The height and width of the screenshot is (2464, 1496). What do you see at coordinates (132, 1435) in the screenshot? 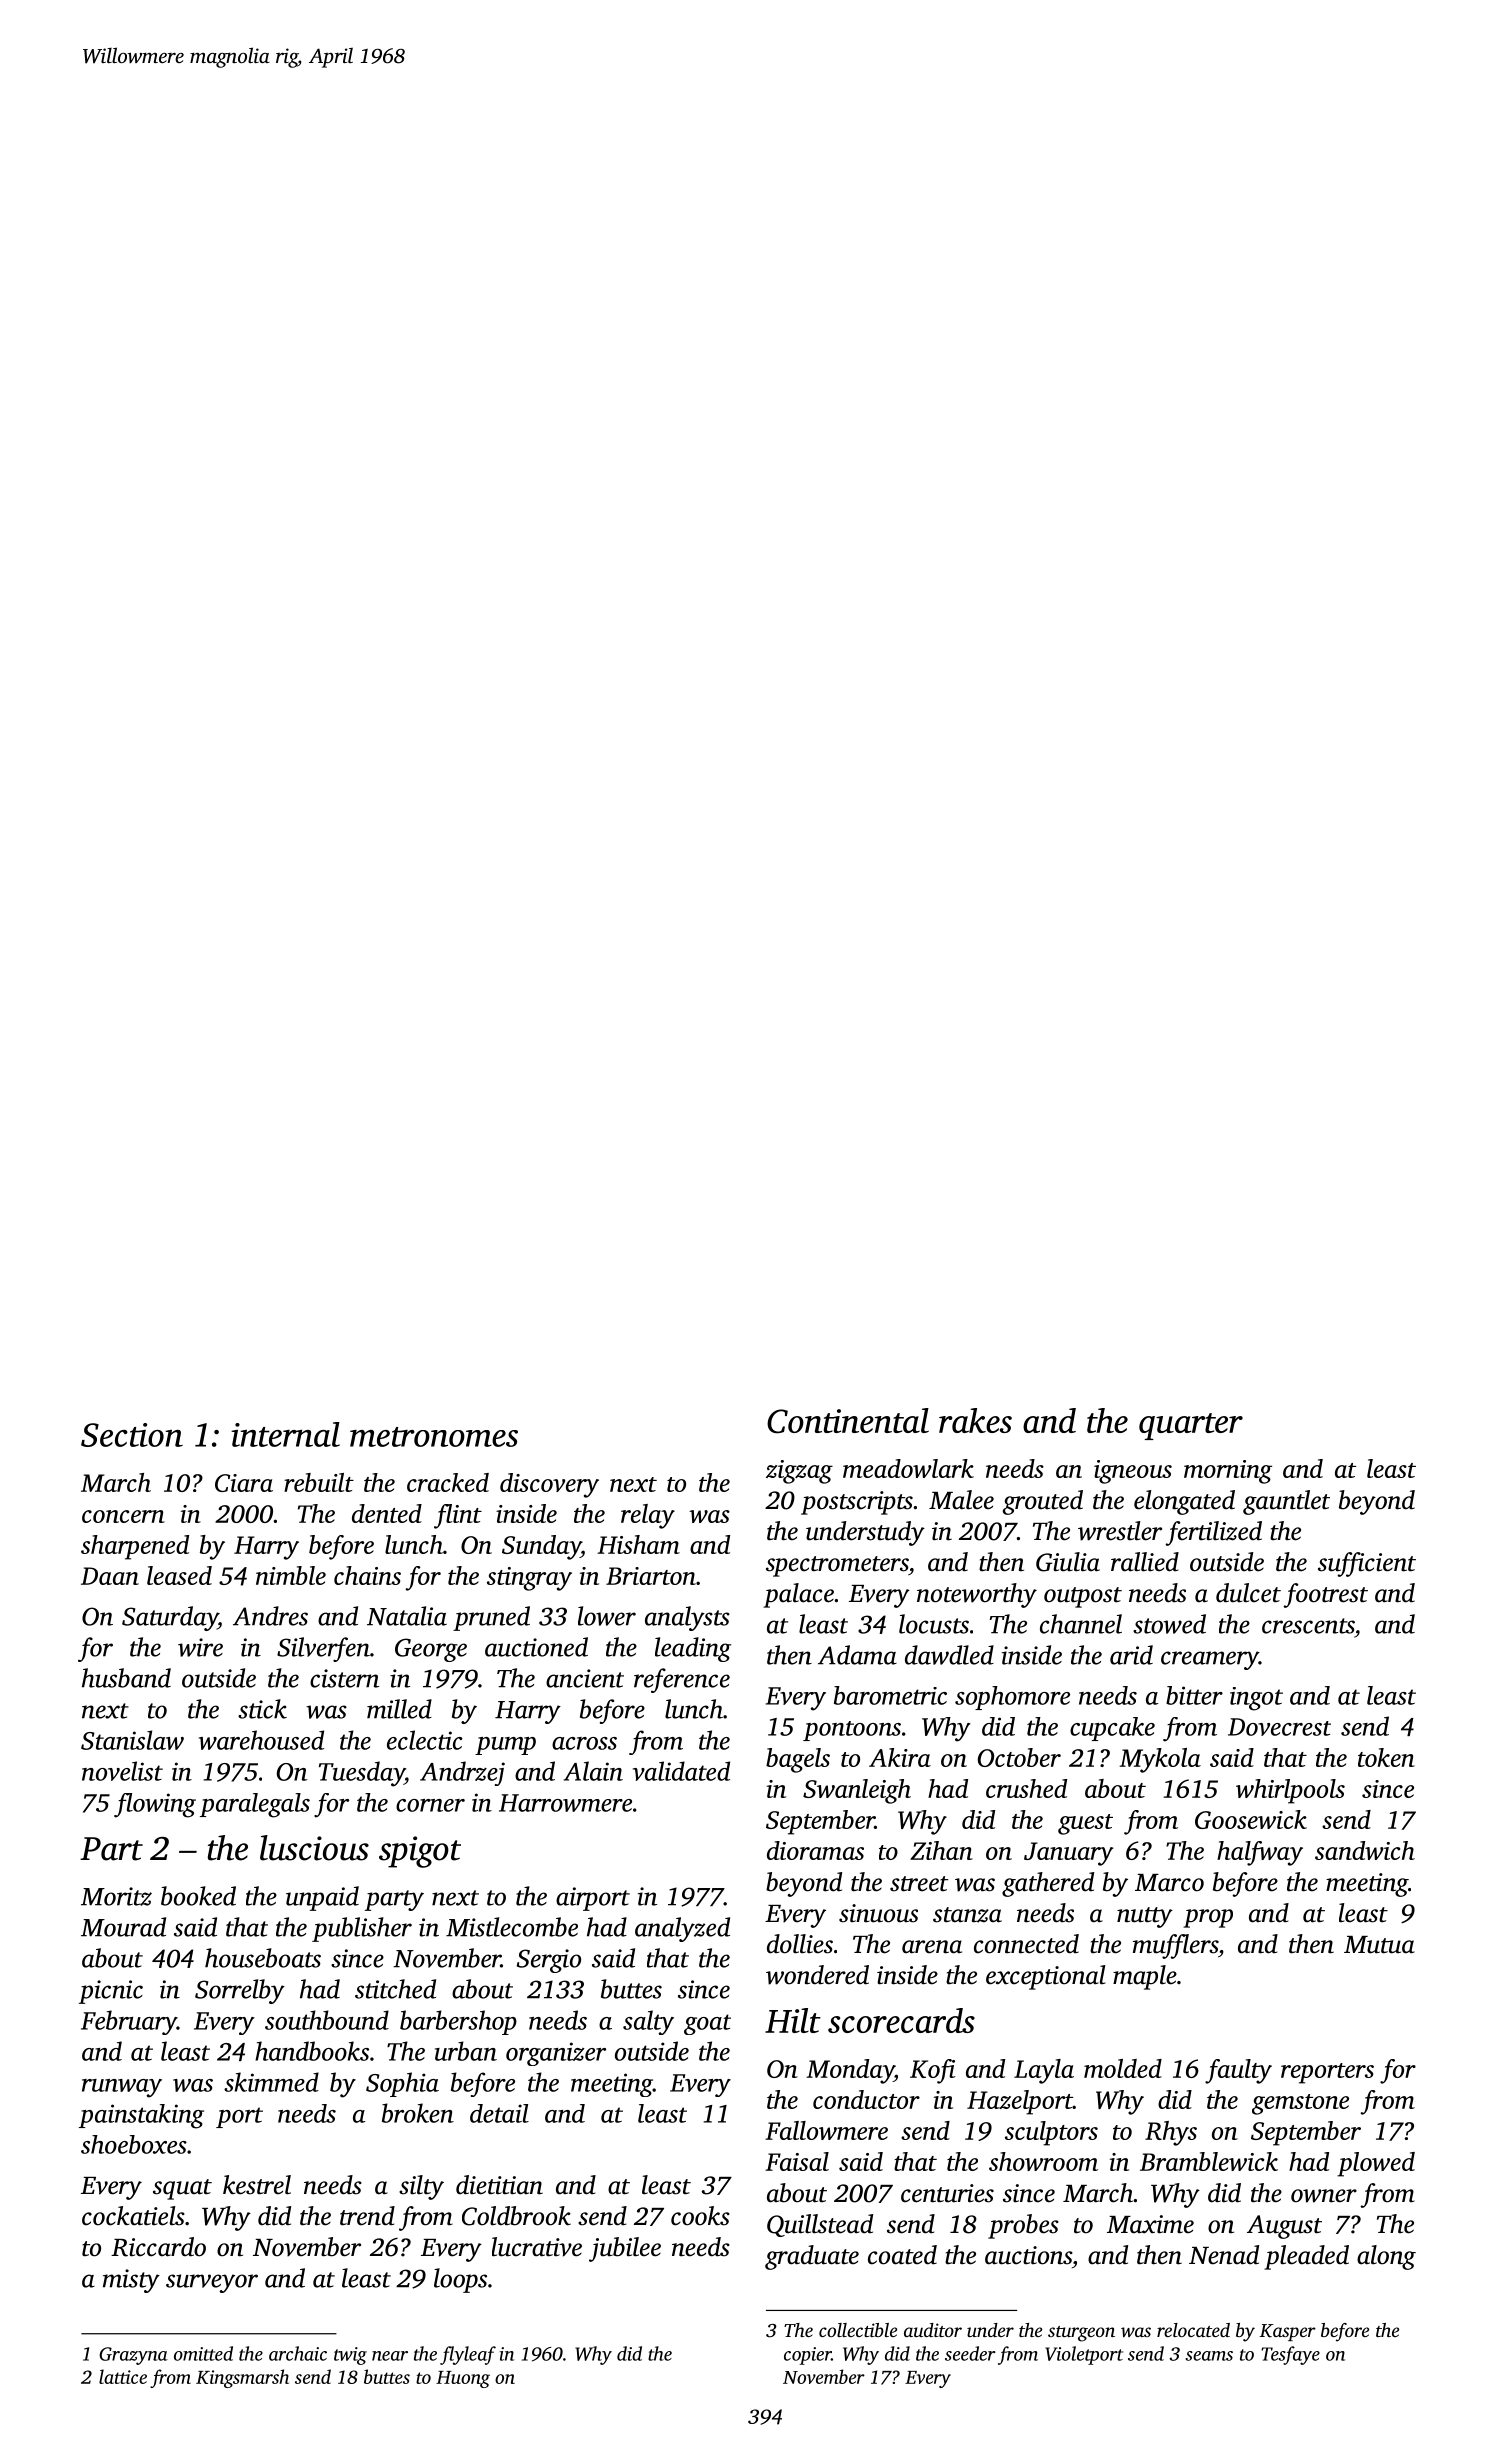
I see `Section` at bounding box center [132, 1435].
